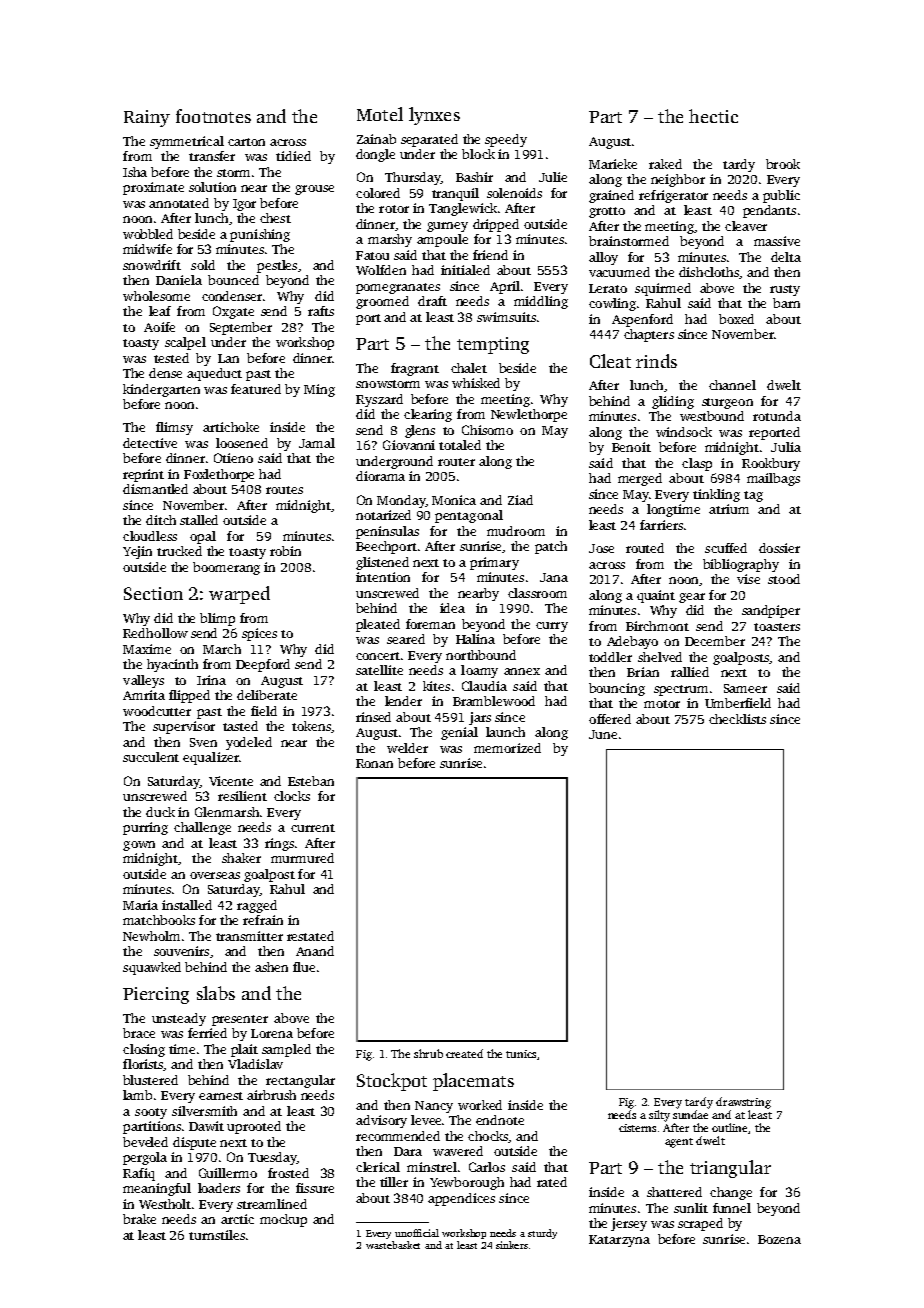  I want to click on Brian, so click(643, 672).
